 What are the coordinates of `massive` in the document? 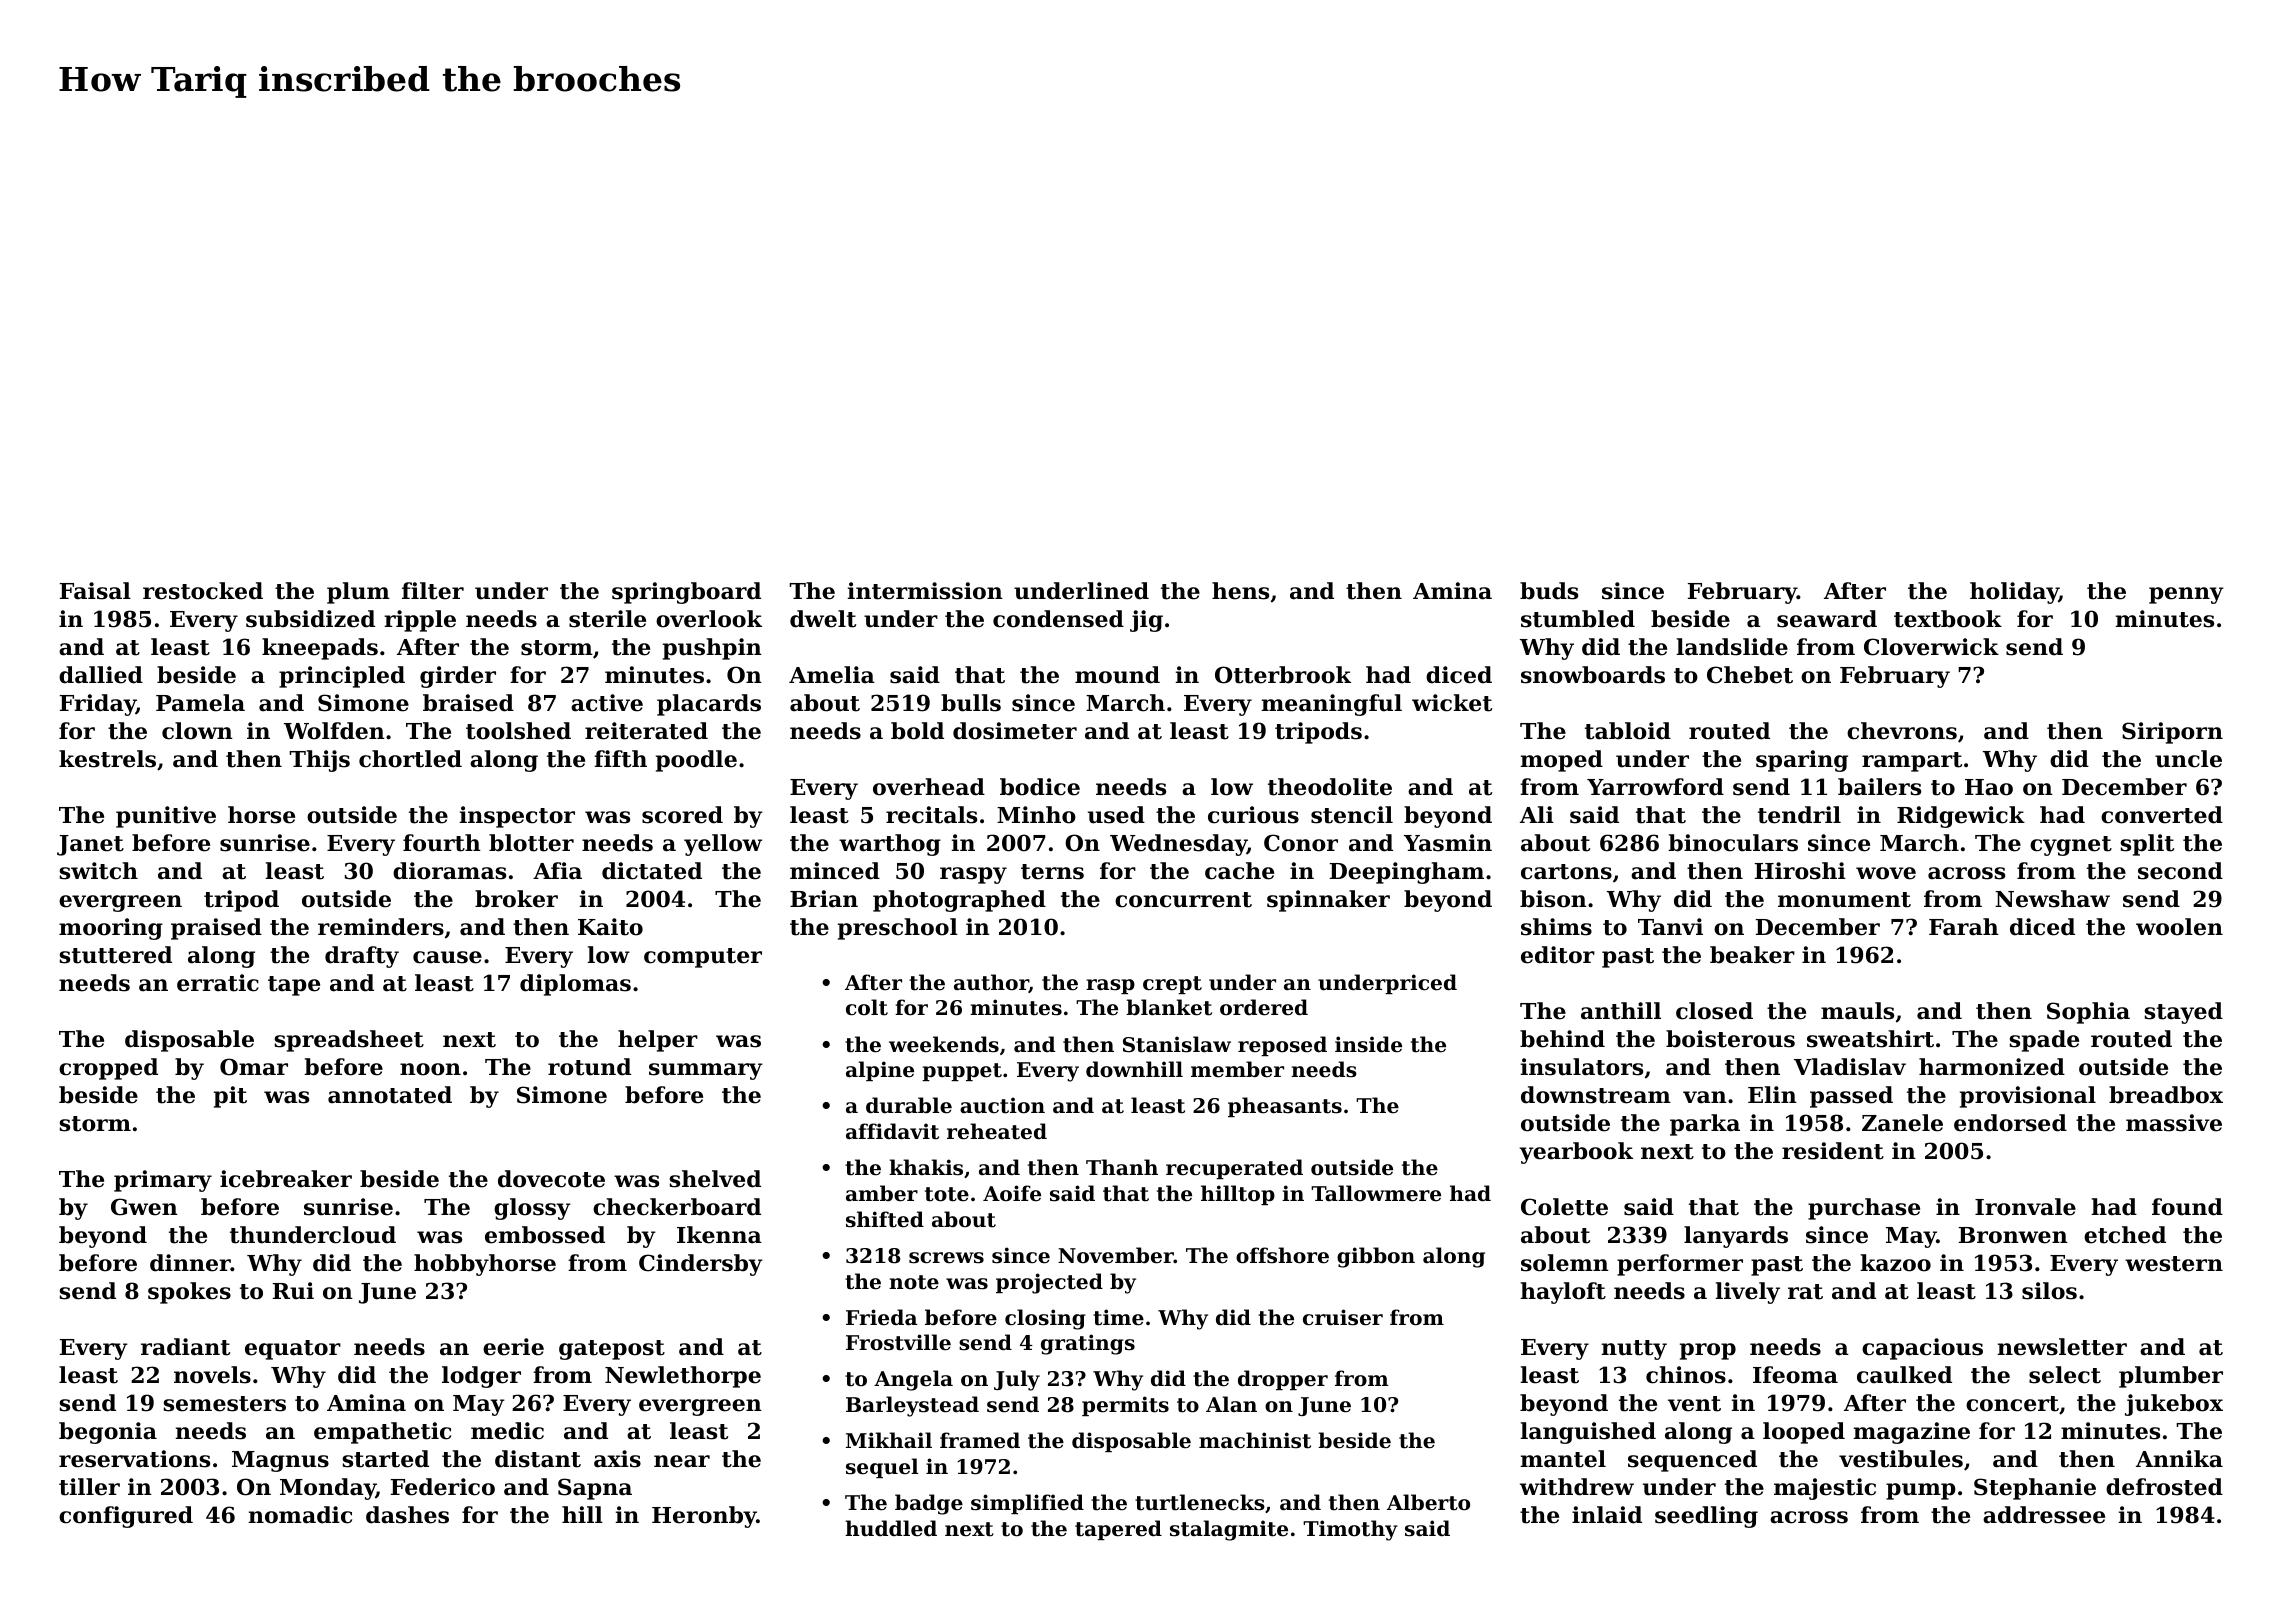 It's located at (2174, 1123).
